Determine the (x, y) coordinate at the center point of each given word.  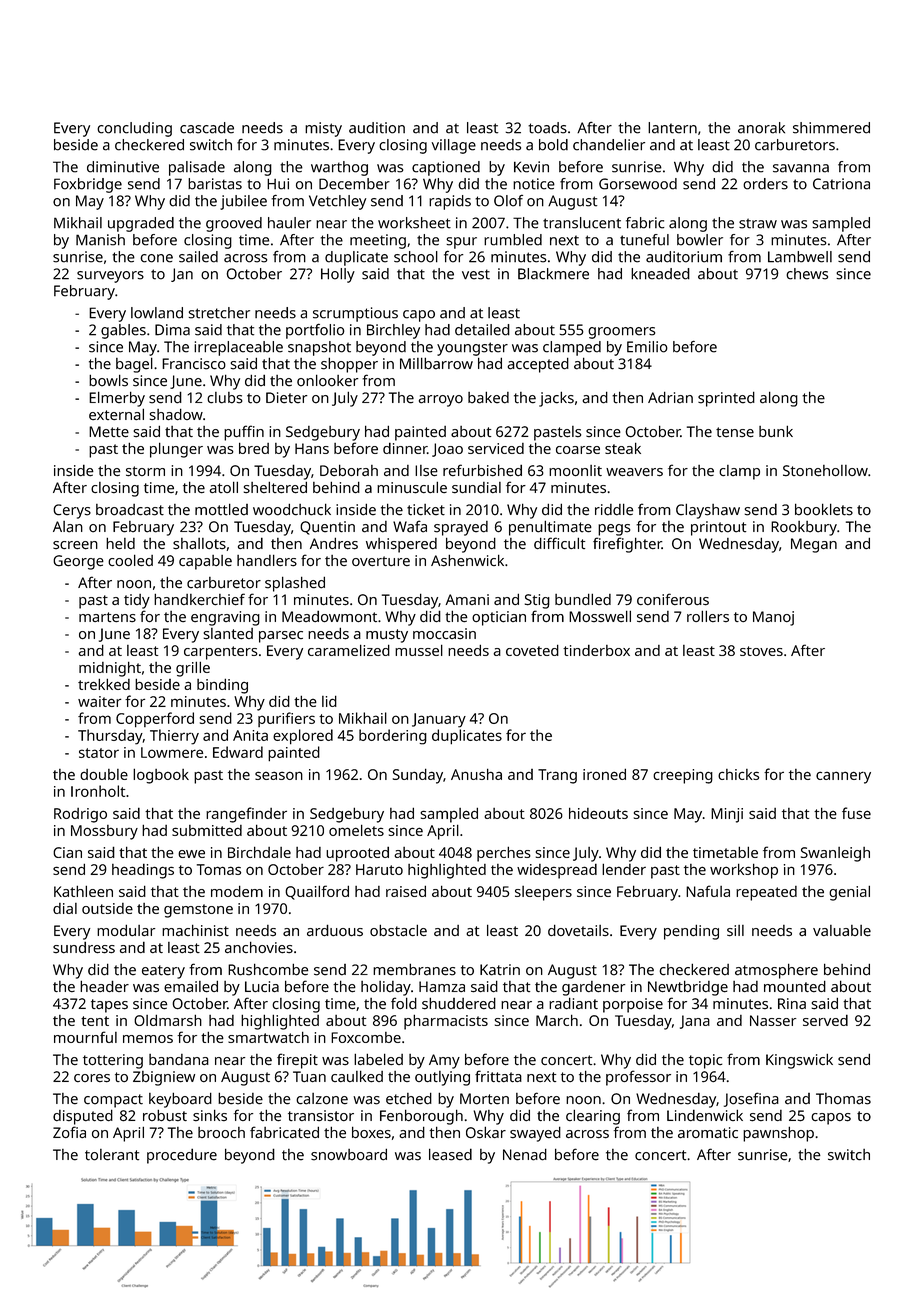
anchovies (259, 947)
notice (534, 184)
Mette (109, 432)
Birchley (393, 331)
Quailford (317, 892)
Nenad (525, 1154)
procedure (182, 1156)
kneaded (660, 274)
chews (807, 274)
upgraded (141, 224)
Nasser (773, 1020)
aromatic (708, 1133)
